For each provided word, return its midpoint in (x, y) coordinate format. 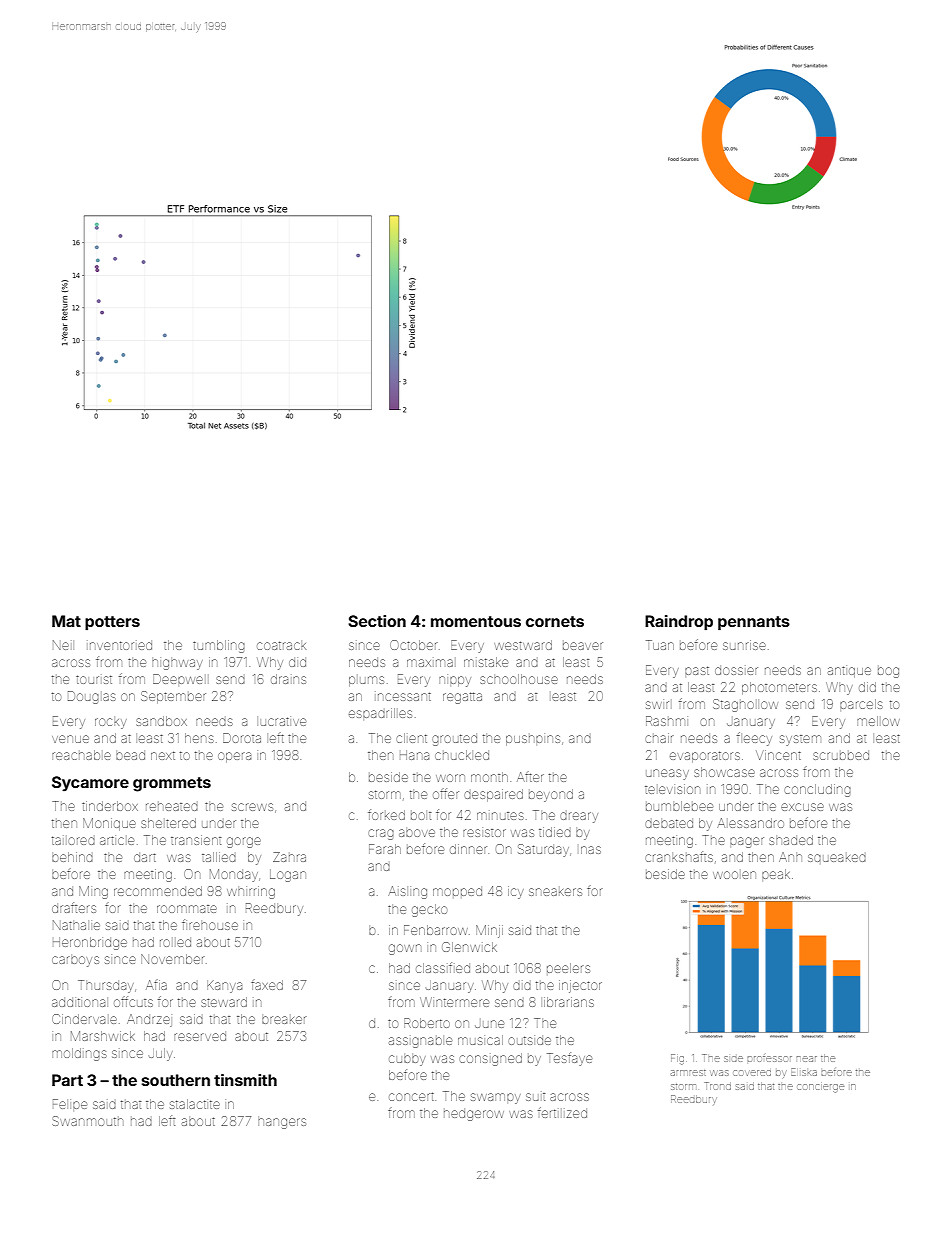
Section (377, 621)
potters (112, 623)
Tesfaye (569, 1059)
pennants (754, 623)
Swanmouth (87, 1121)
